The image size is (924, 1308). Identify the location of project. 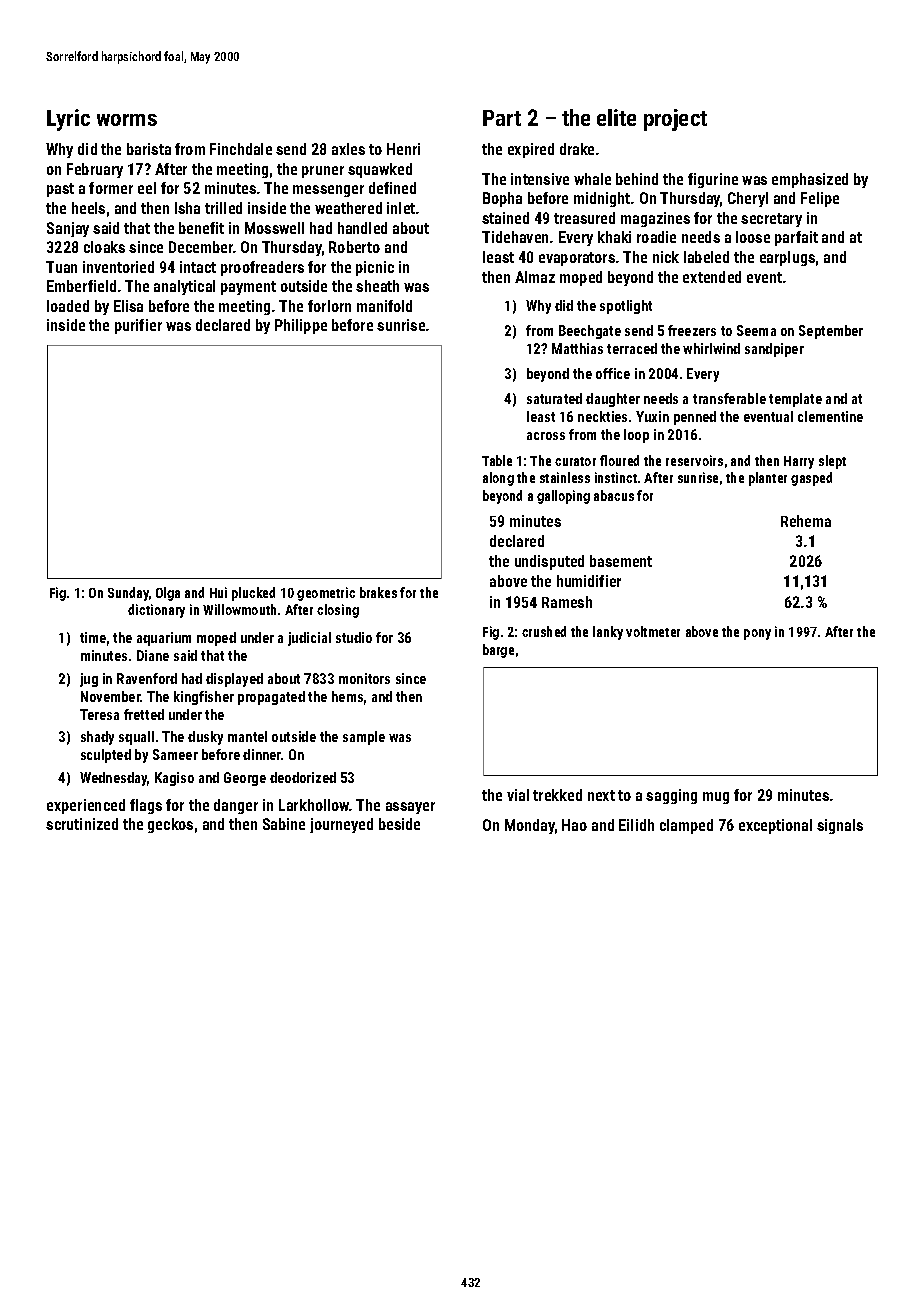
(675, 120).
